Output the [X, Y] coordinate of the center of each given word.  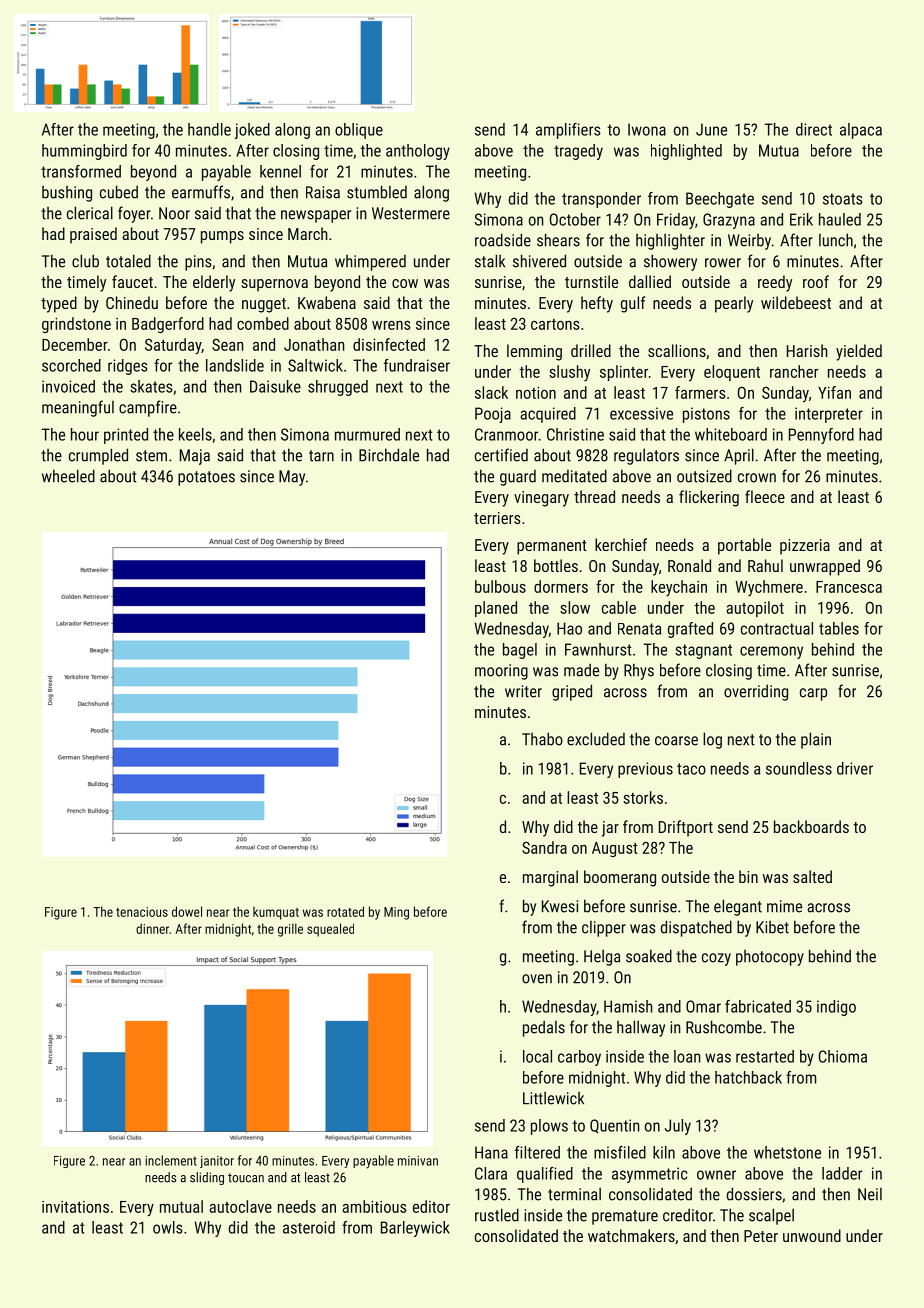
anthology [418, 152]
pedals [544, 1028]
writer [523, 691]
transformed [81, 171]
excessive [641, 413]
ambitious [374, 1206]
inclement [171, 1160]
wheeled [68, 476]
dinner [152, 928]
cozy [716, 959]
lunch [836, 240]
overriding [756, 692]
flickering [709, 498]
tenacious [142, 912]
